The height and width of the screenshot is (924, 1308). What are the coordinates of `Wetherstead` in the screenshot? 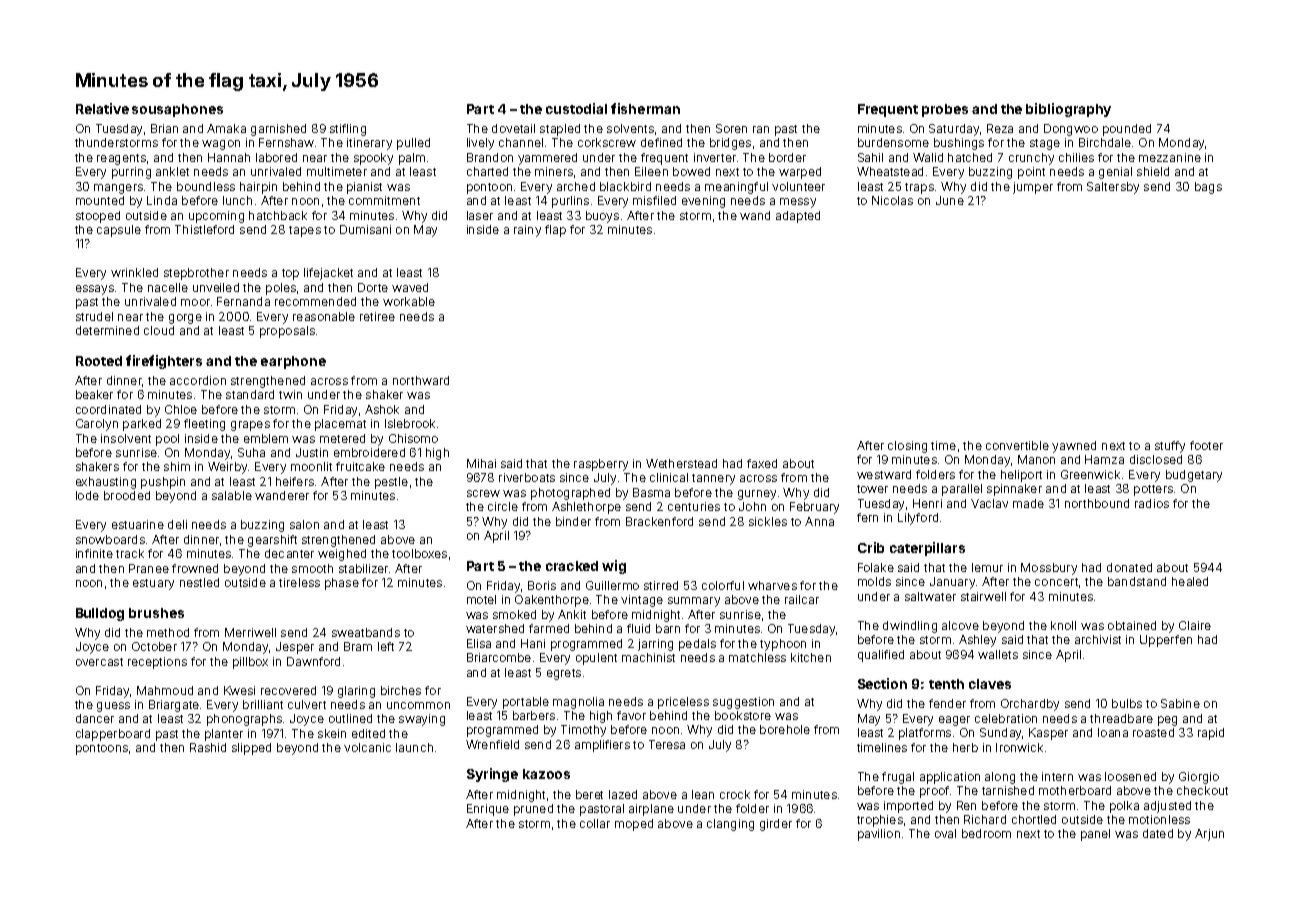 It's located at (681, 463).
